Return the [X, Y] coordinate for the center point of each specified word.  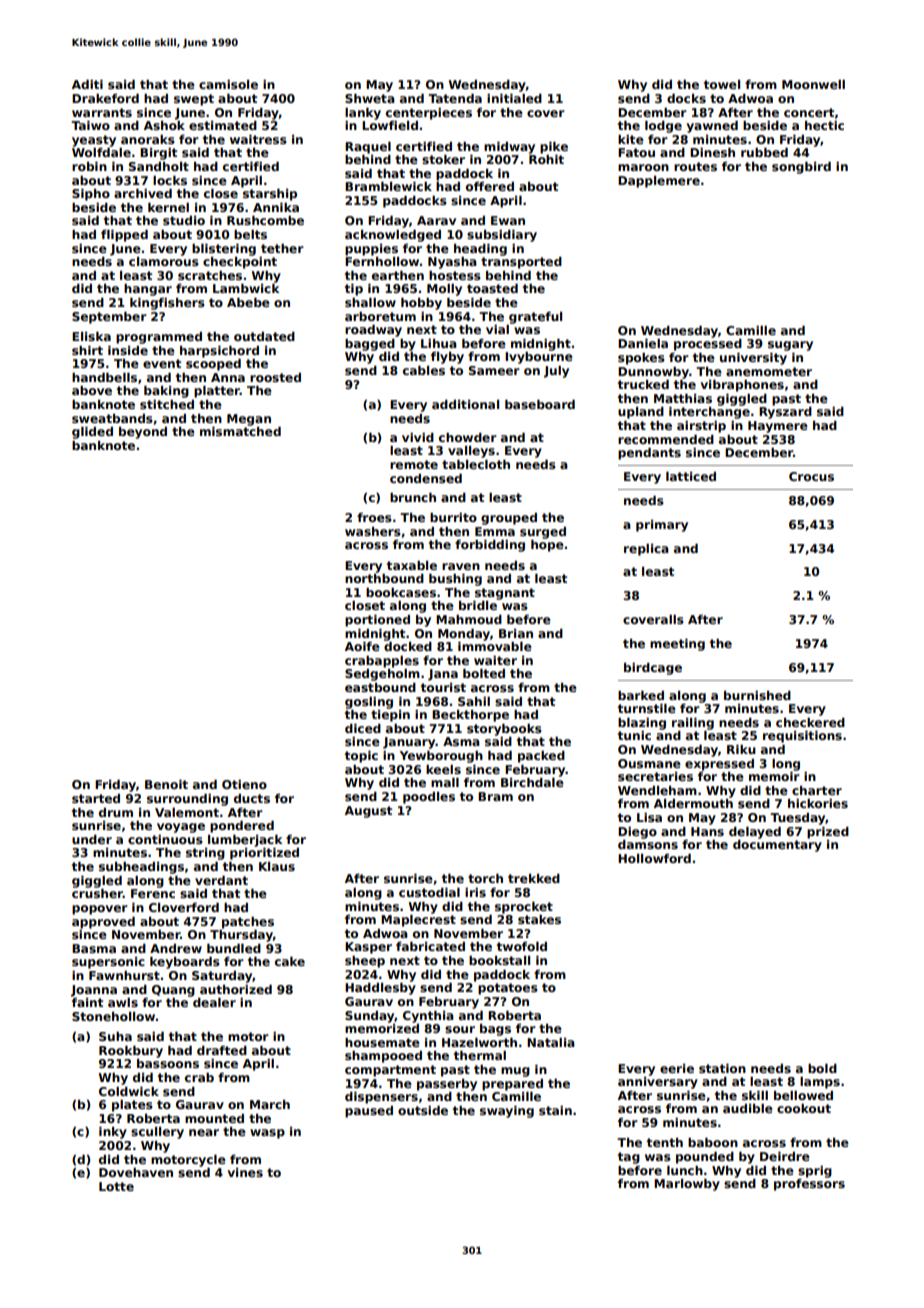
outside [423, 1110]
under [92, 839]
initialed [514, 98]
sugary [790, 346]
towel [722, 84]
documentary [777, 846]
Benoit [166, 784]
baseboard [540, 404]
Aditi [87, 84]
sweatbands [112, 418]
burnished [757, 695]
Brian [516, 633]
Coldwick [129, 1091]
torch [485, 878]
